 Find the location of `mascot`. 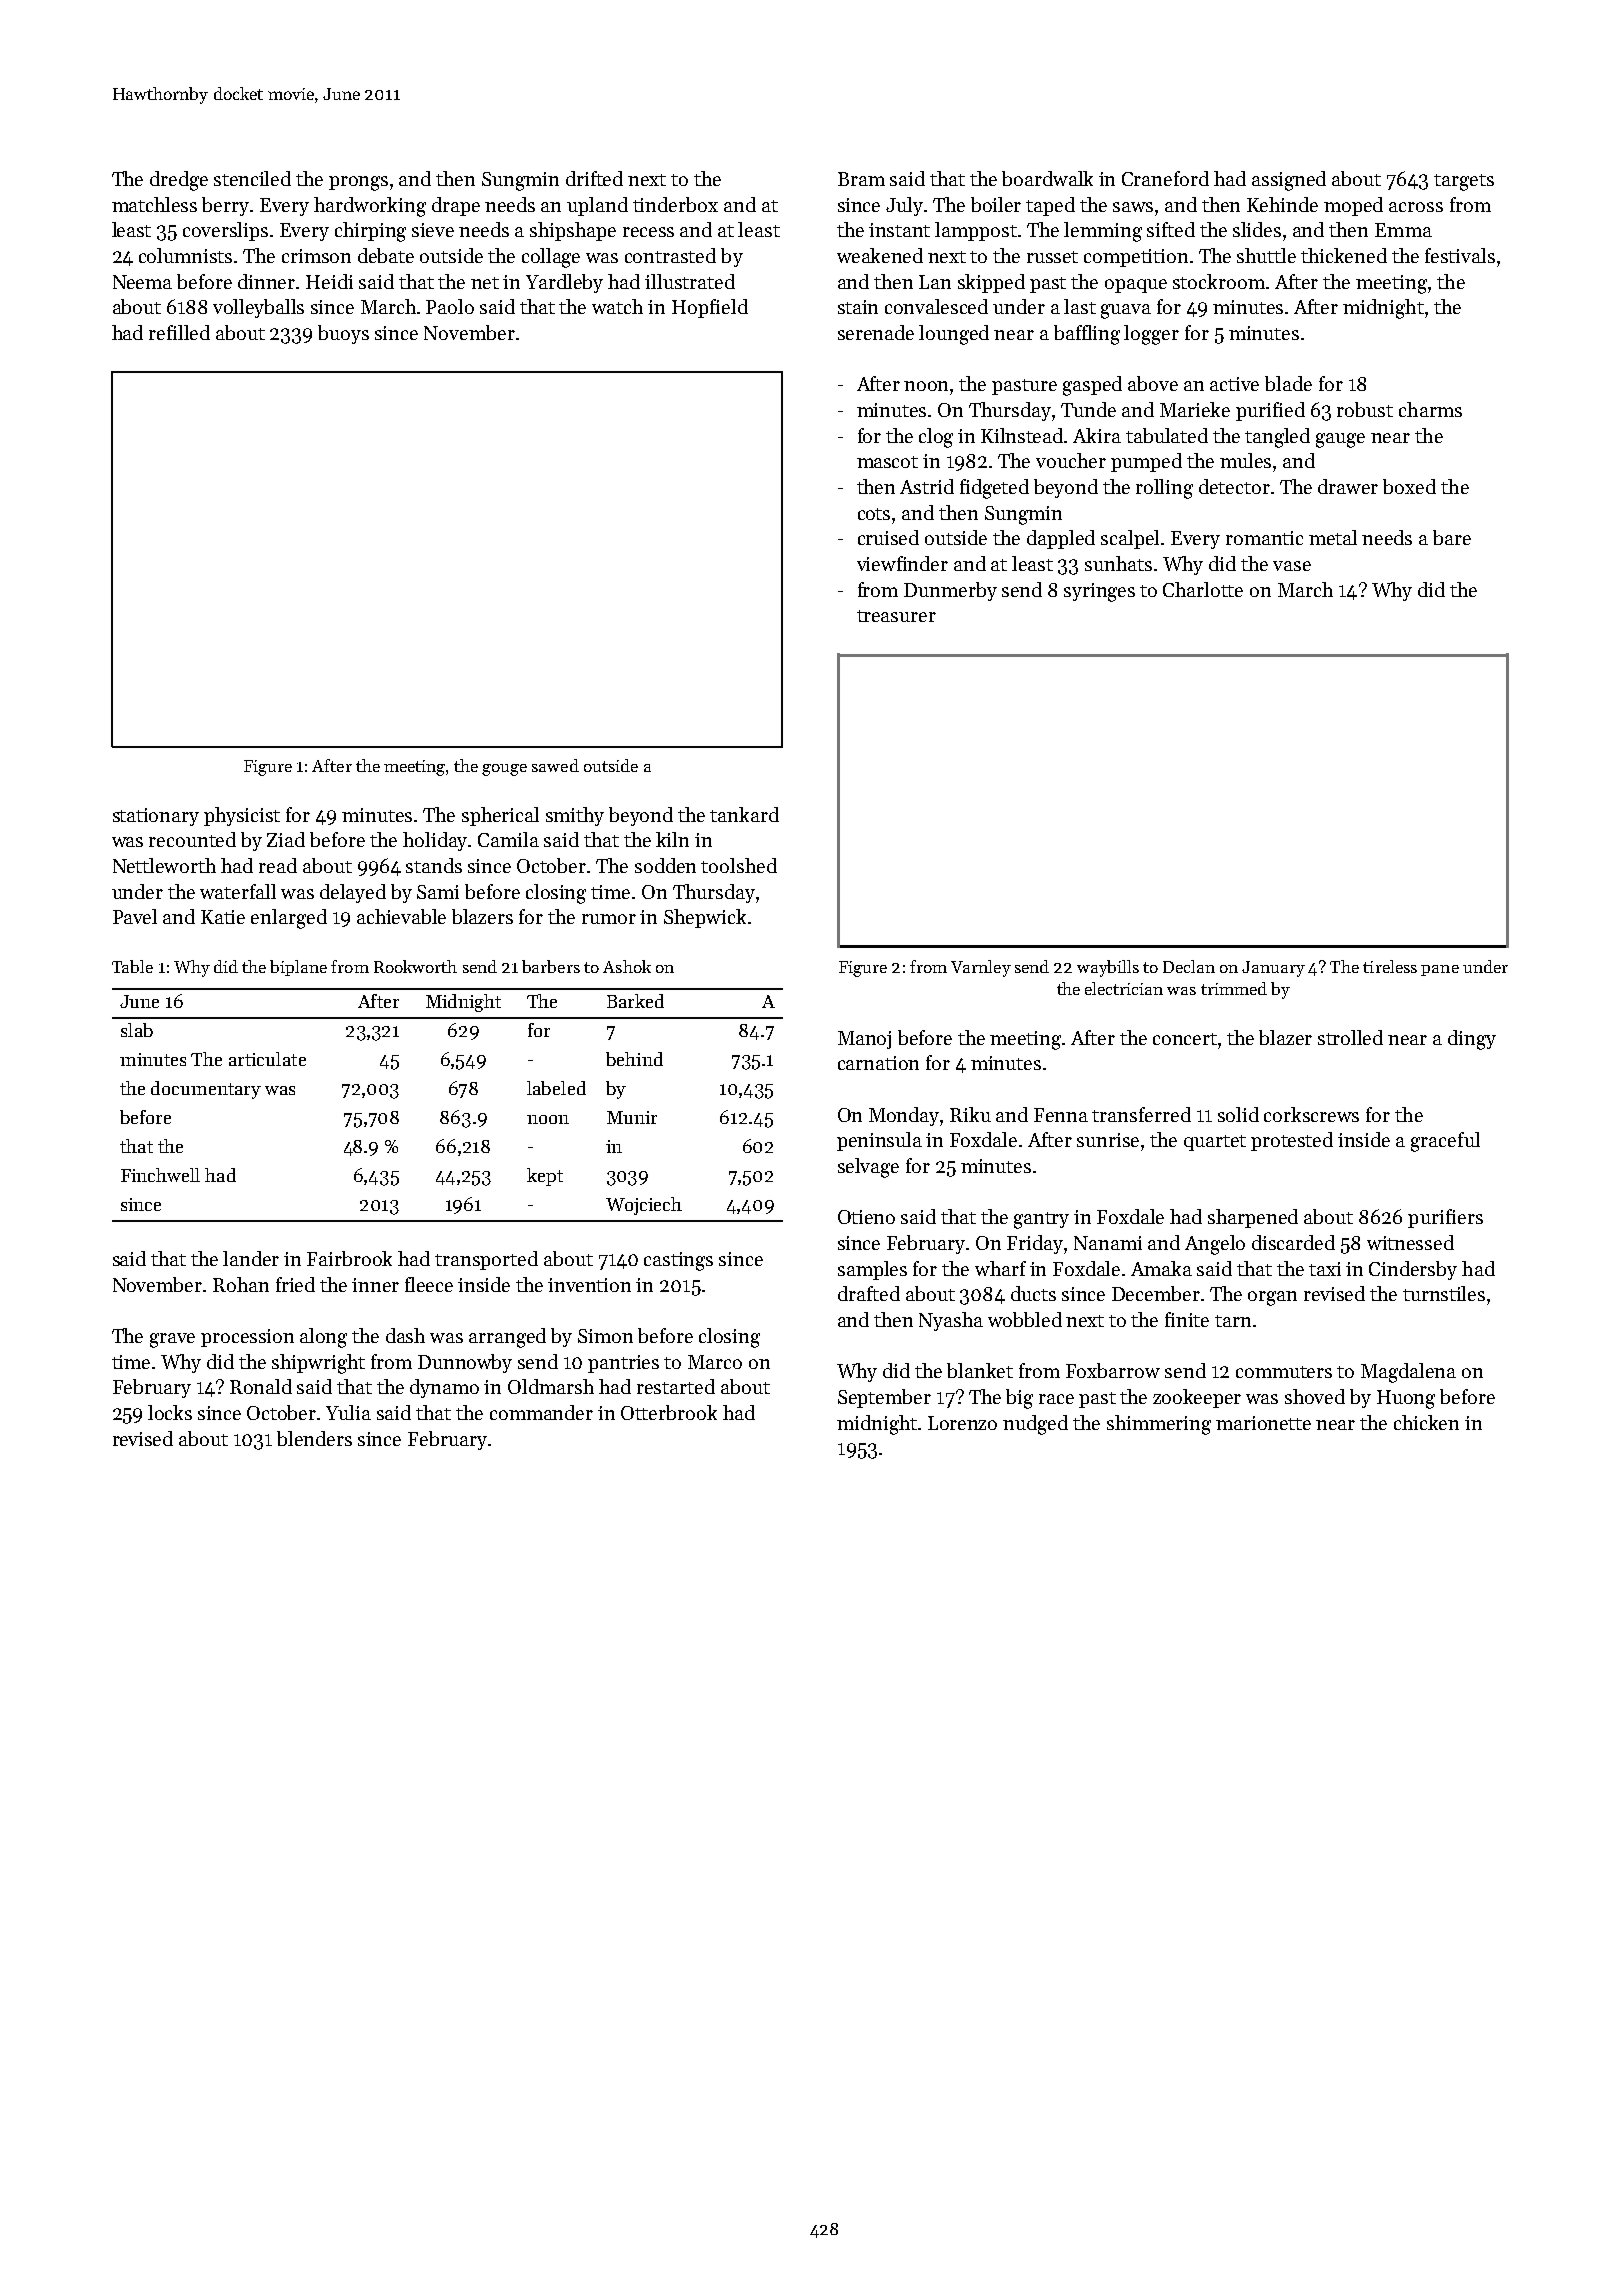

mascot is located at coordinates (887, 462).
